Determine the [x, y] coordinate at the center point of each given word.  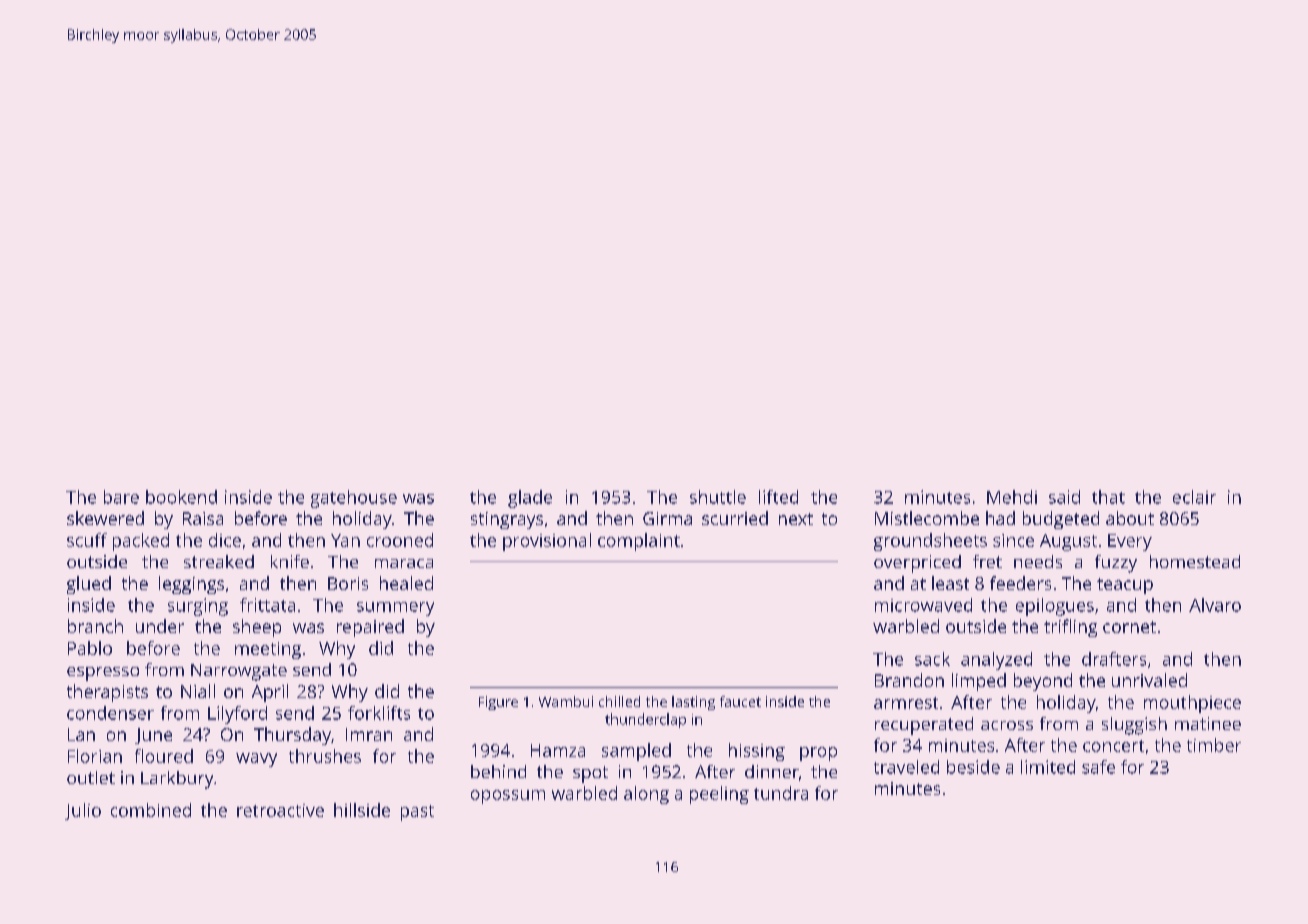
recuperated [924, 726]
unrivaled [1149, 680]
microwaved [923, 605]
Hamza [558, 750]
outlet [91, 777]
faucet [740, 701]
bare [121, 497]
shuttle [718, 497]
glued [89, 585]
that [1108, 497]
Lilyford [237, 715]
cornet [1129, 627]
